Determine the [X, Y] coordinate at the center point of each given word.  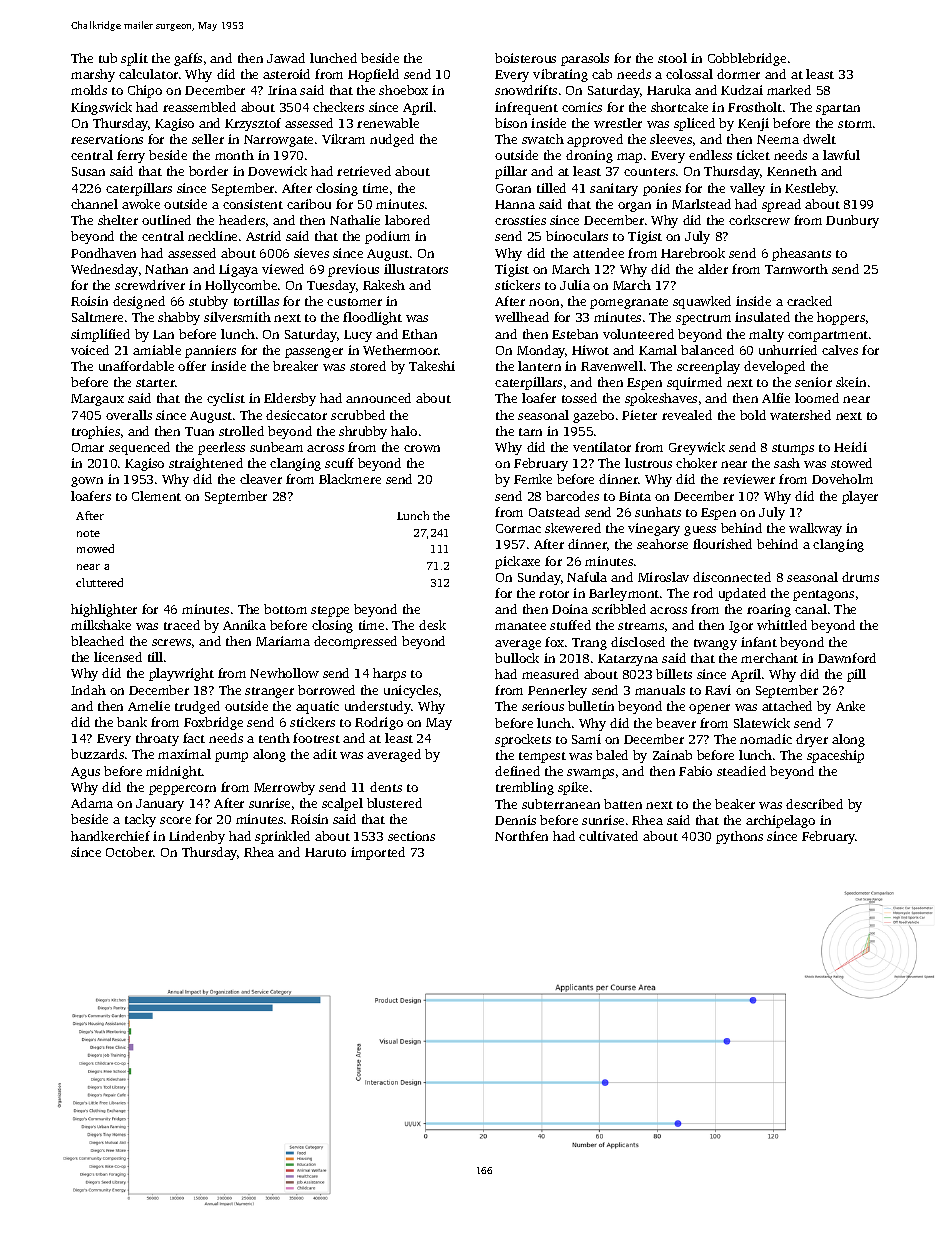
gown [87, 482]
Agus [85, 773]
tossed [579, 398]
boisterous [525, 58]
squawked [702, 302]
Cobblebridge [747, 59]
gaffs [188, 59]
